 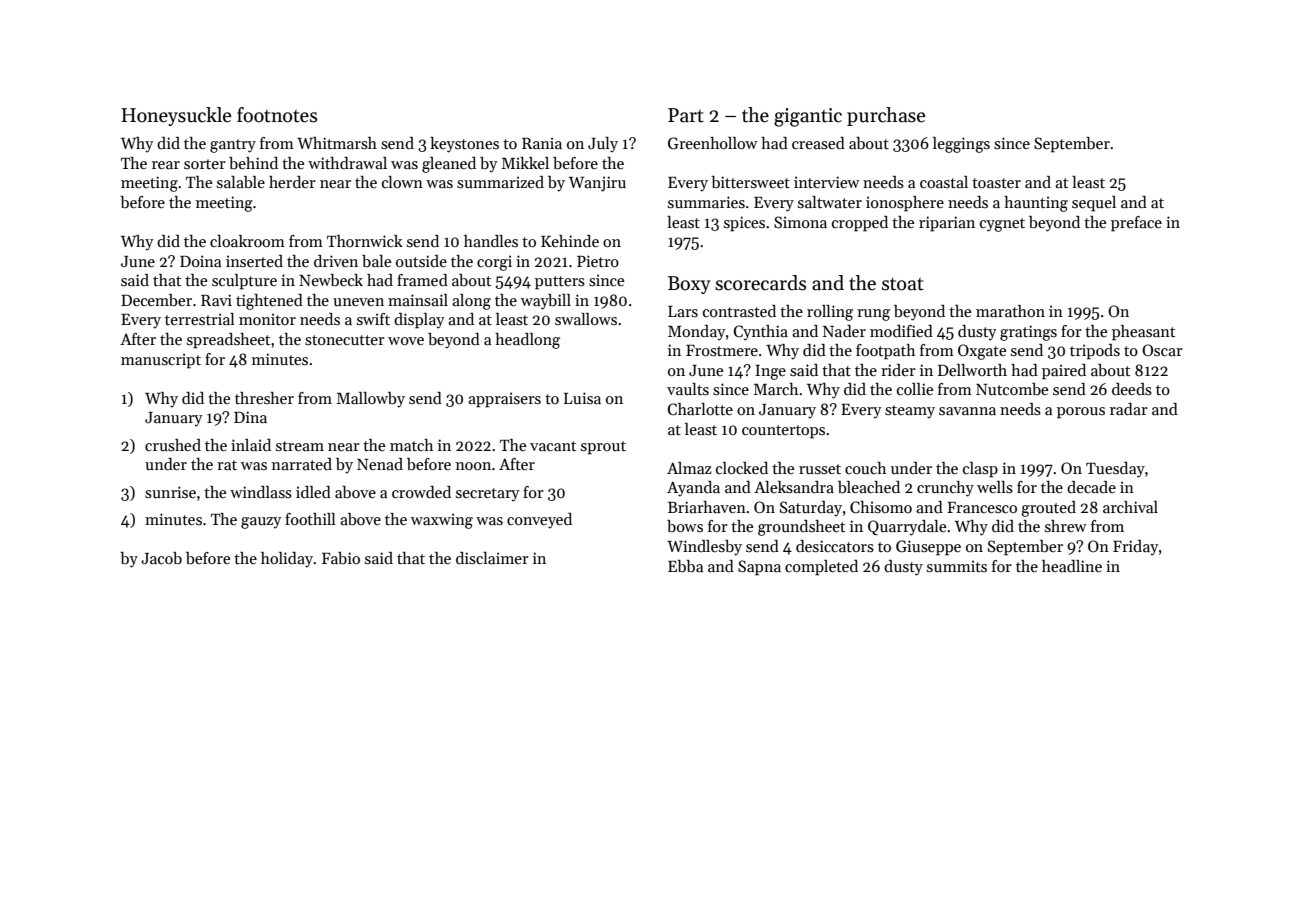 I want to click on bittersweet, so click(x=750, y=182).
